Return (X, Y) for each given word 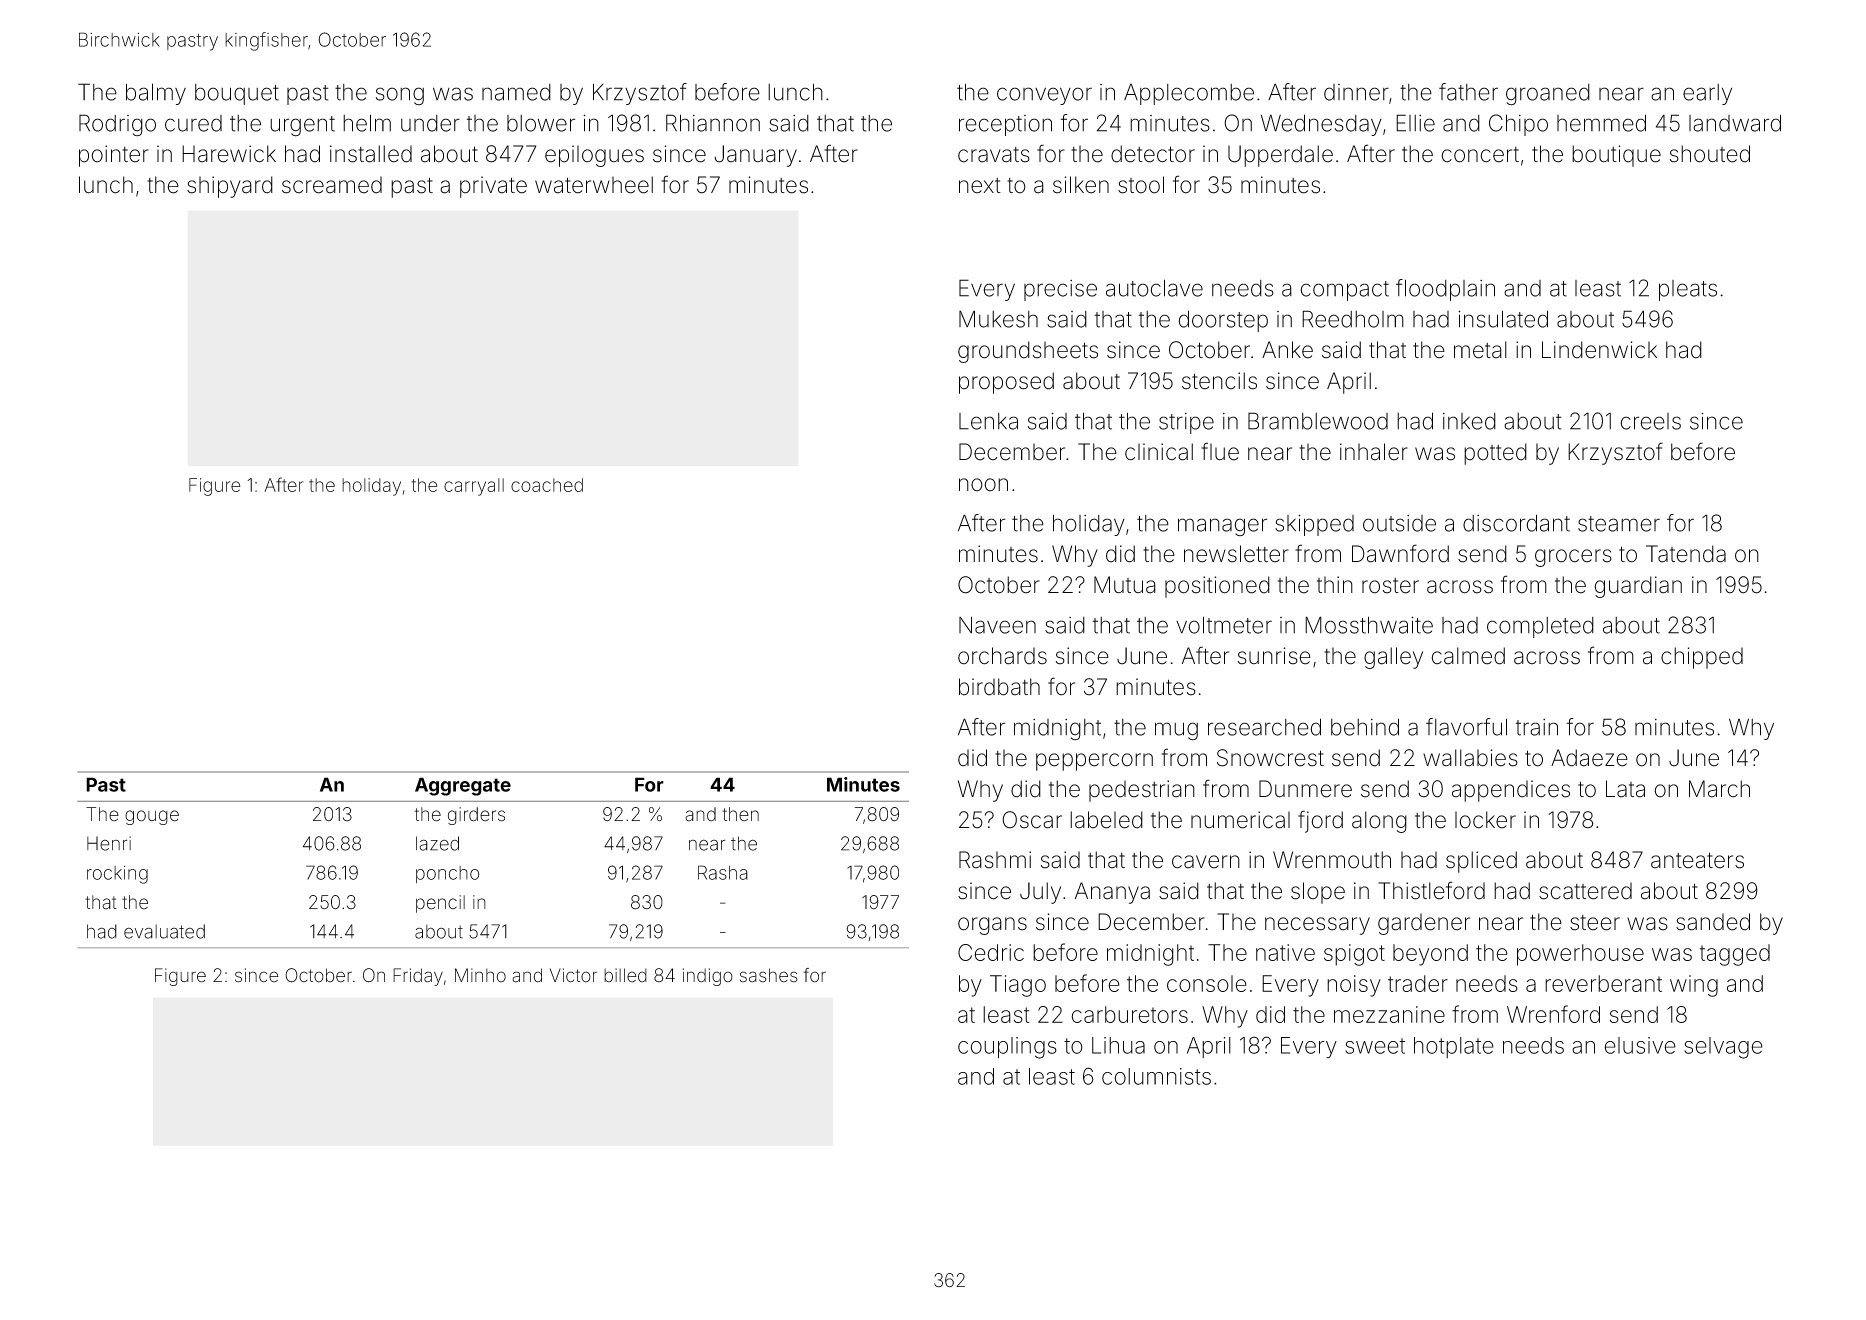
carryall (474, 487)
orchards (1002, 656)
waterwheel (594, 185)
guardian (1638, 587)
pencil (440, 904)
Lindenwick (1599, 350)
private (493, 187)
